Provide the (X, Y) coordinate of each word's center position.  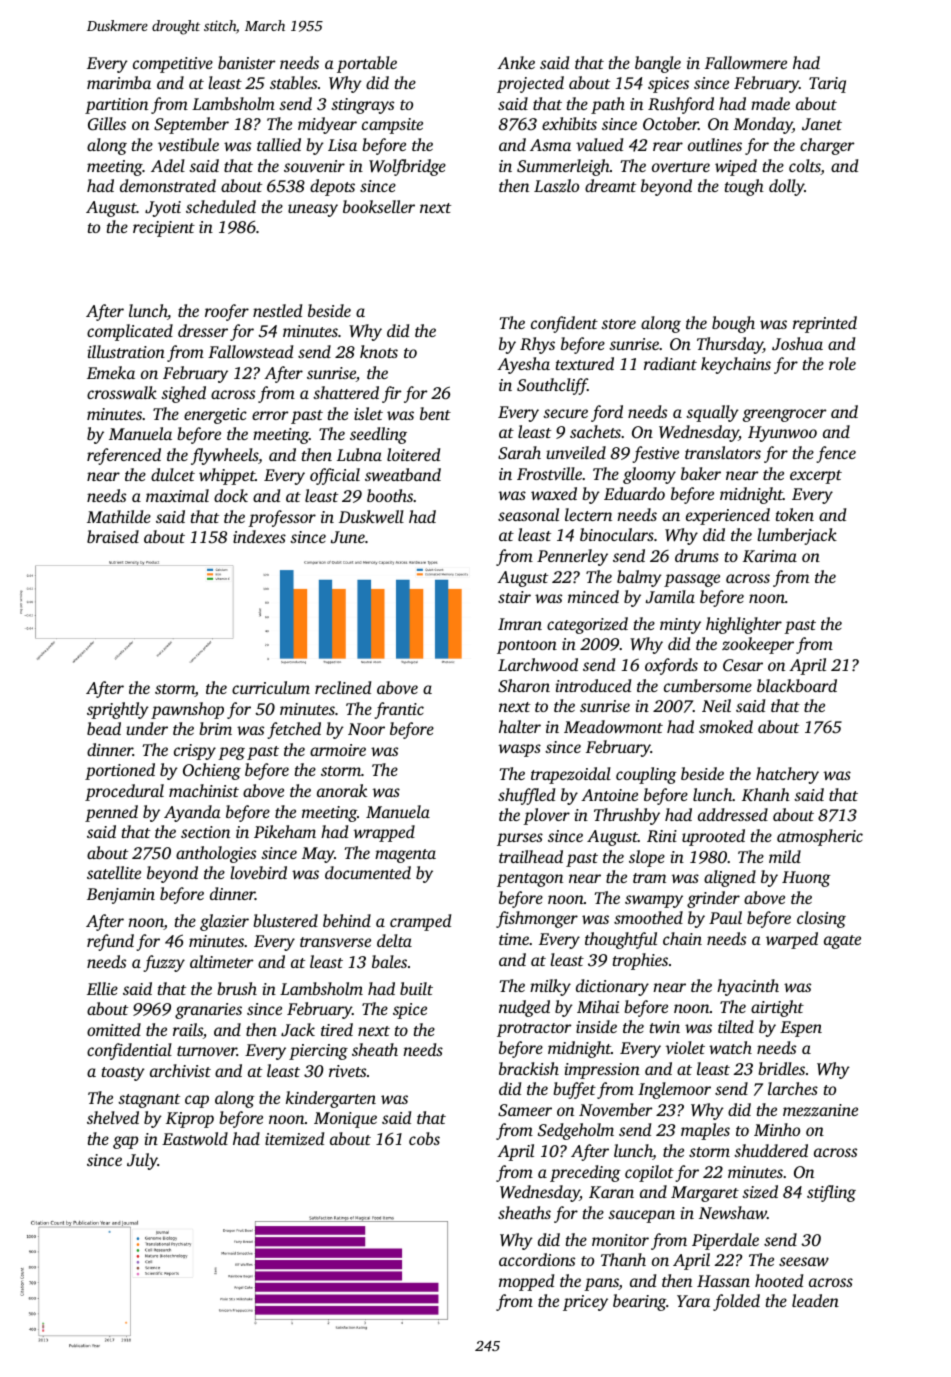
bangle (658, 64)
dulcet (173, 474)
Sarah (519, 452)
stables (293, 82)
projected (530, 84)
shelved (113, 1117)
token (795, 514)
